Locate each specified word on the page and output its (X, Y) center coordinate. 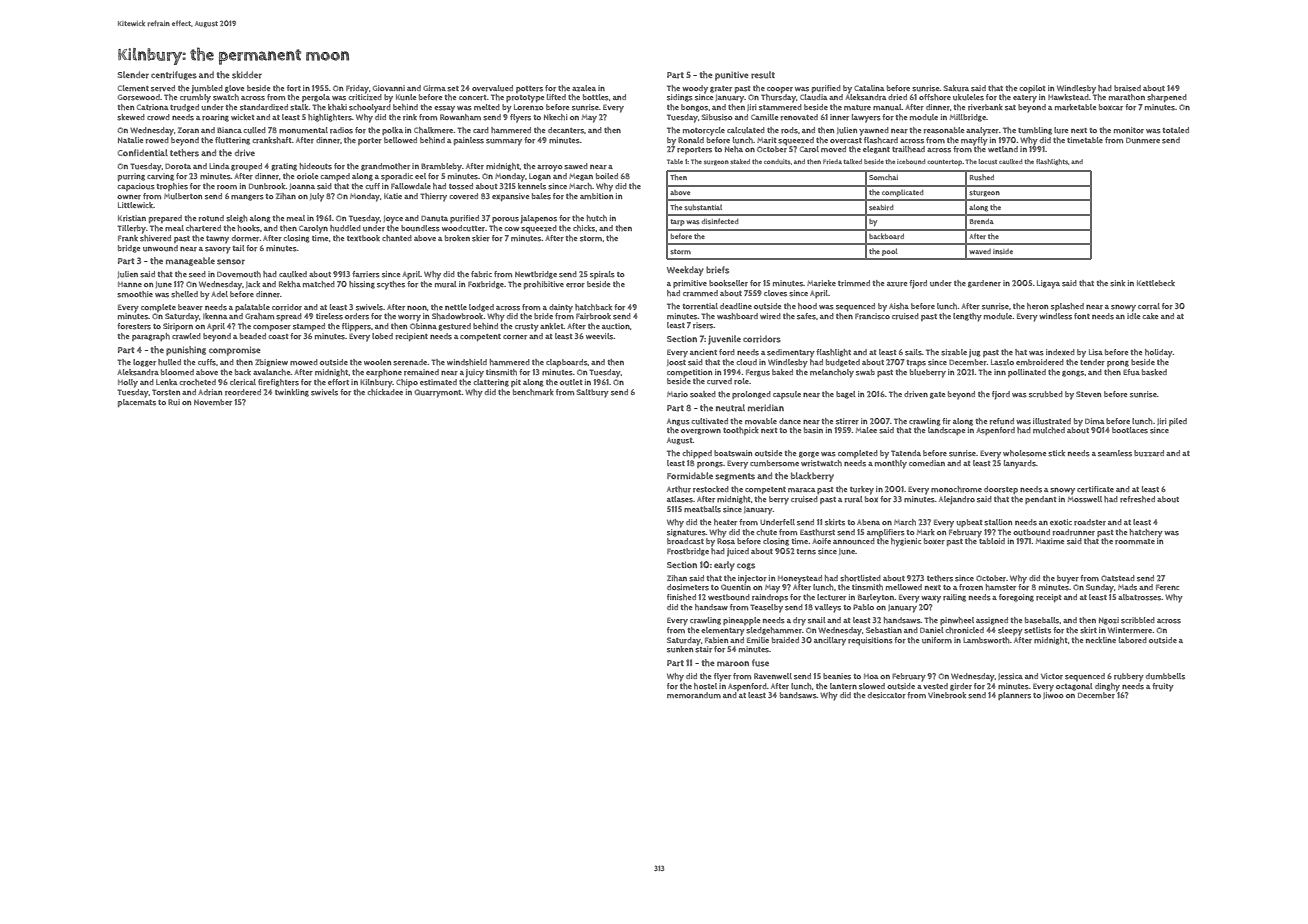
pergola (316, 98)
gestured (454, 327)
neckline (1101, 640)
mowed (304, 362)
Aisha (899, 306)
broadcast (685, 541)
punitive (732, 76)
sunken (680, 649)
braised (1127, 88)
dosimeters (688, 587)
